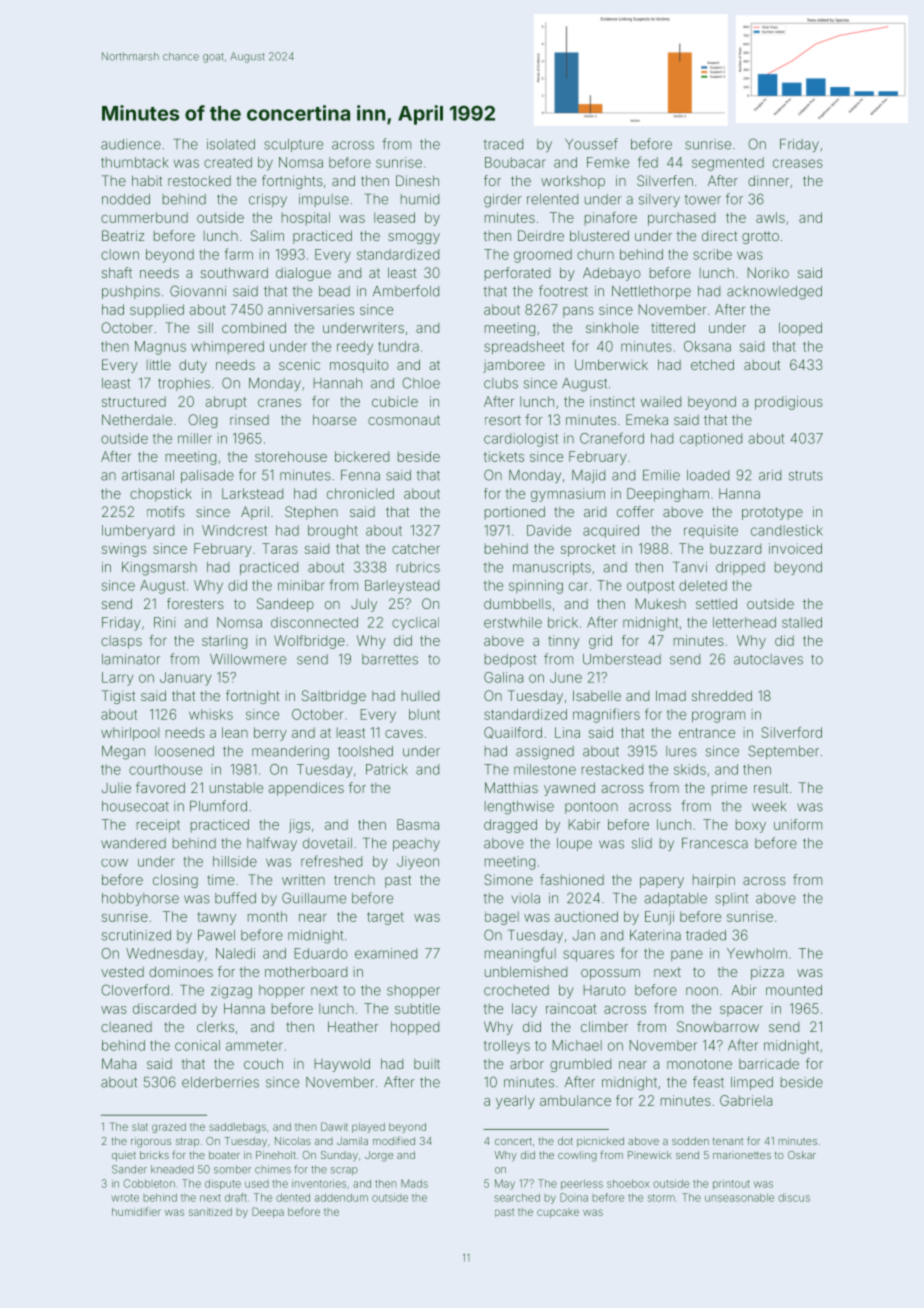  I want to click on scribe, so click(712, 254).
